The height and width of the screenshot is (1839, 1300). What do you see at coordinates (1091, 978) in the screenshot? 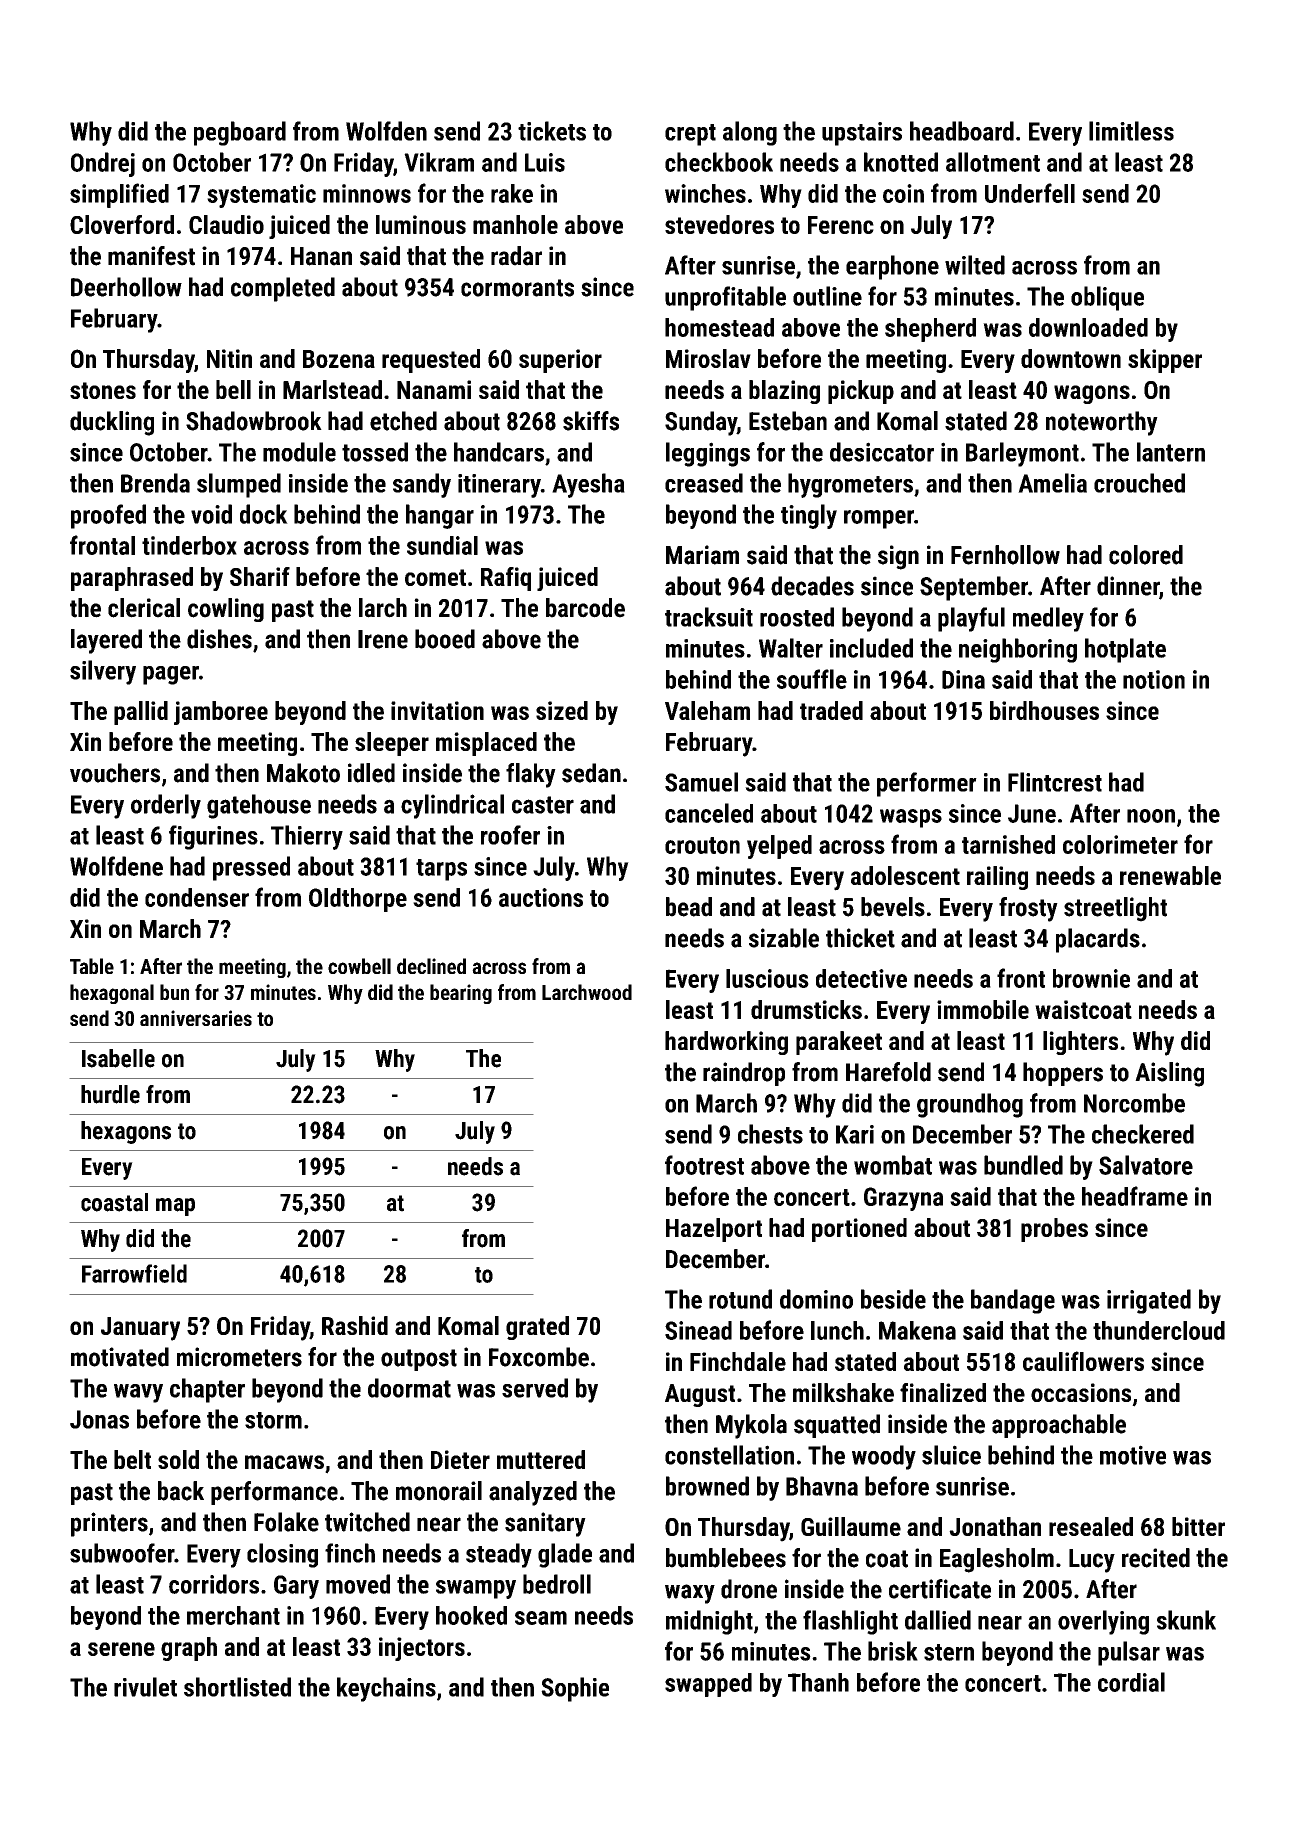
I see `brownie` at bounding box center [1091, 978].
